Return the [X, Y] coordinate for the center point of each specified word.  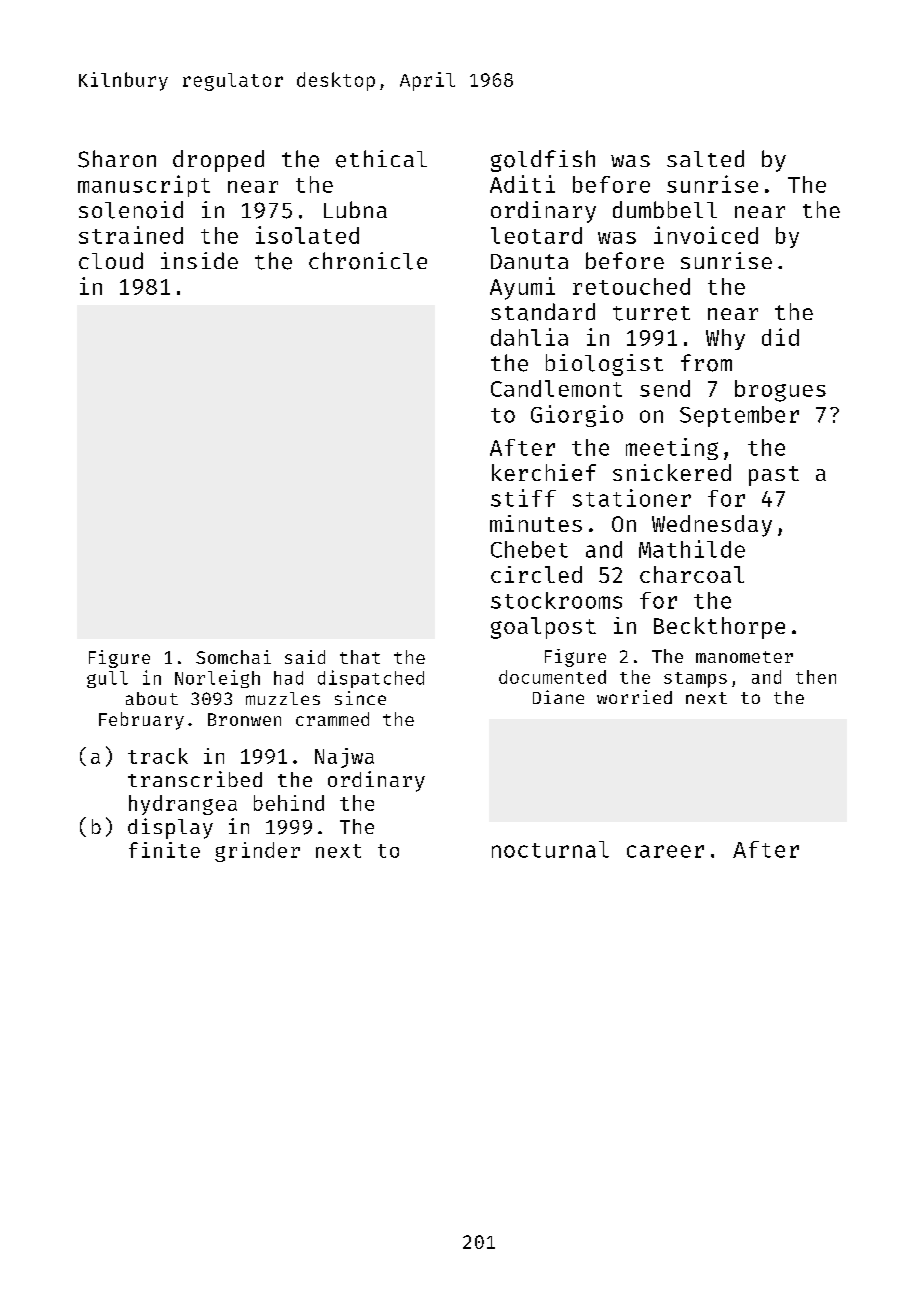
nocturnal [550, 849]
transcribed [195, 779]
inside [199, 260]
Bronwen [244, 719]
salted [705, 158]
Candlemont [556, 388]
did [780, 337]
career [665, 851]
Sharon [117, 159]
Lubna [355, 209]
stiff [523, 498]
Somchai [233, 657]
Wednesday [712, 526]
